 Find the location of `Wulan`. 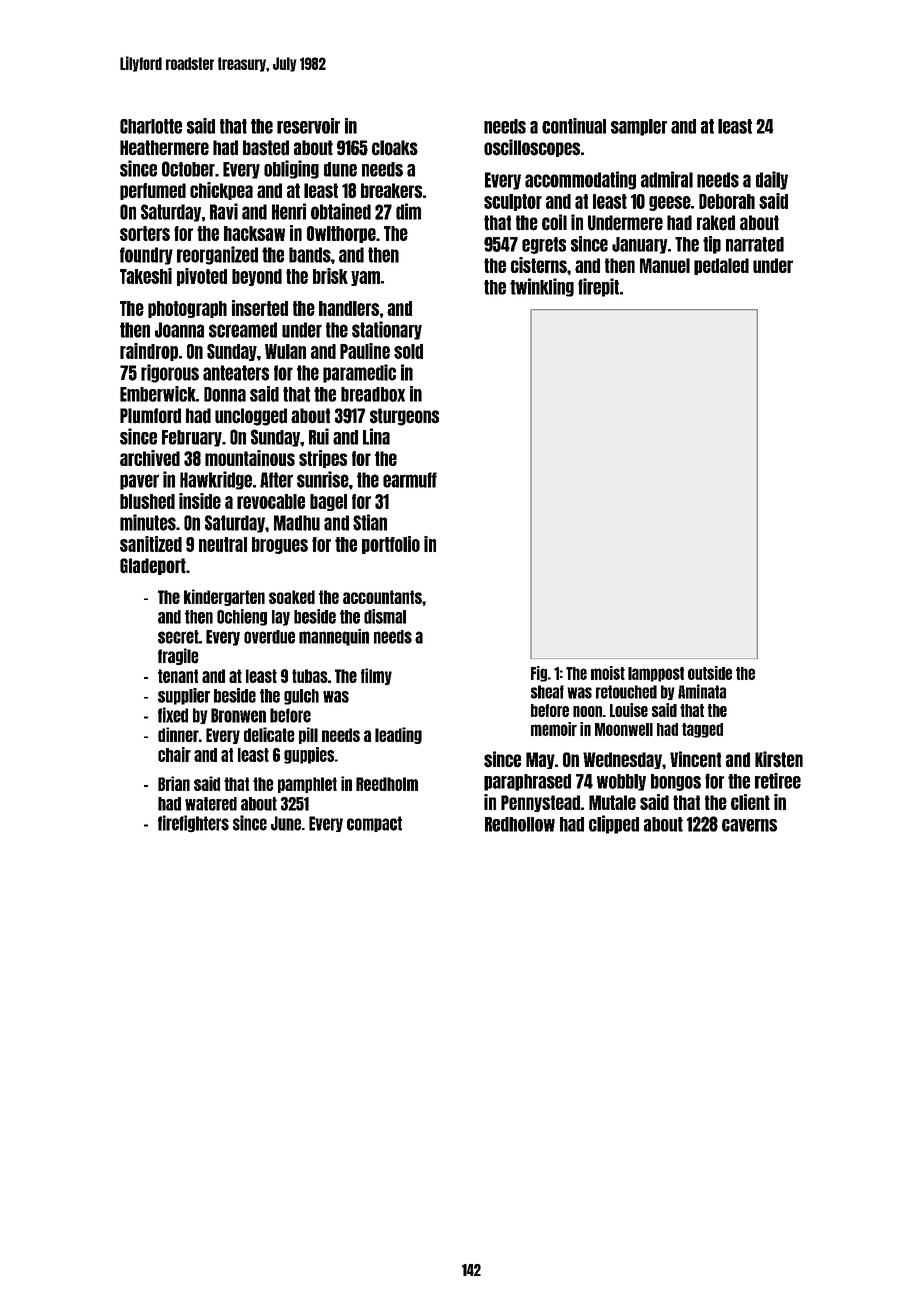

Wulan is located at coordinates (285, 351).
